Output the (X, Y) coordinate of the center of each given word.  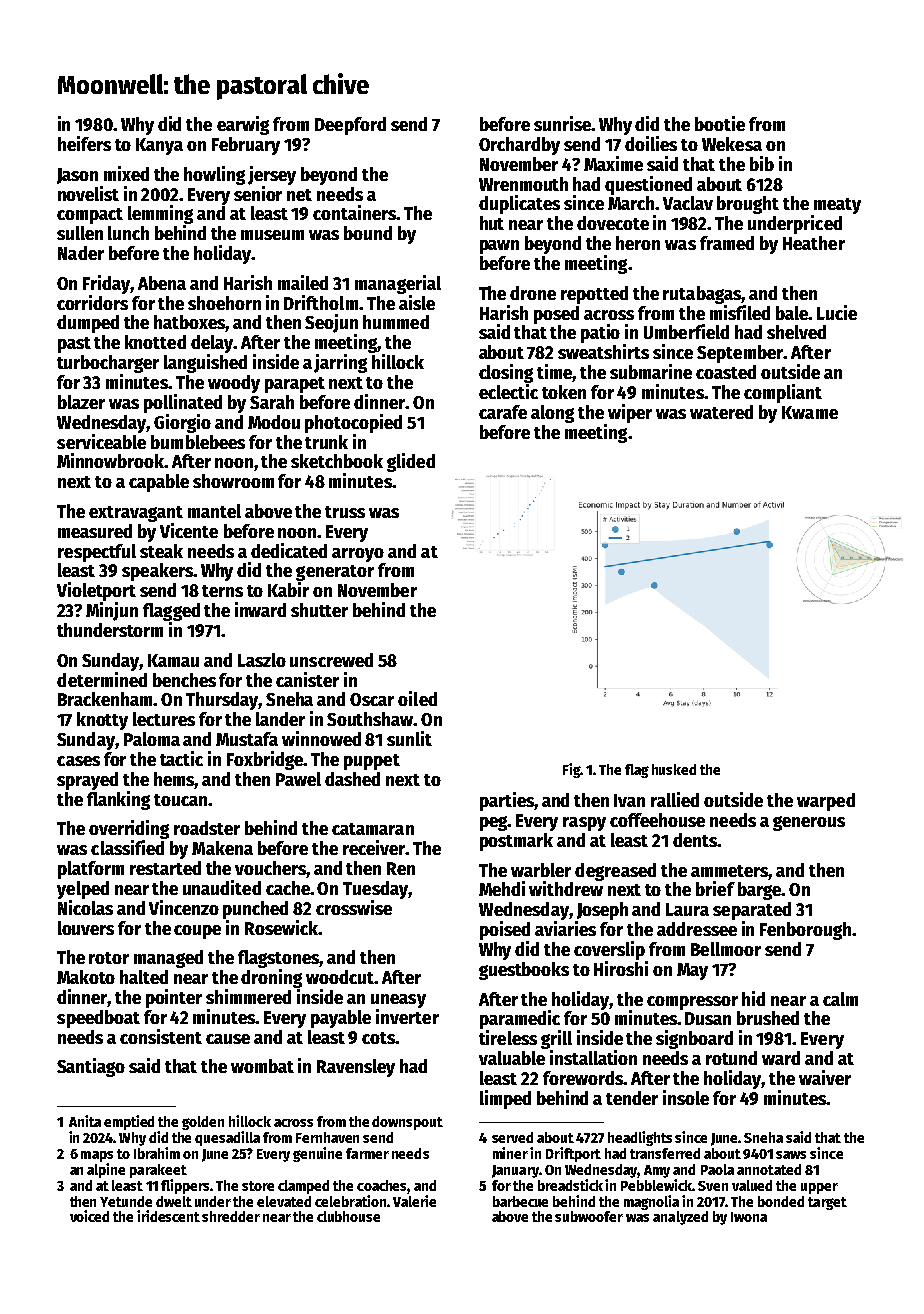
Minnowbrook (111, 460)
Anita (85, 1121)
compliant (783, 393)
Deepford (350, 126)
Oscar (372, 699)
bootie (720, 123)
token (564, 392)
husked (674, 769)
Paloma (152, 739)
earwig (243, 125)
